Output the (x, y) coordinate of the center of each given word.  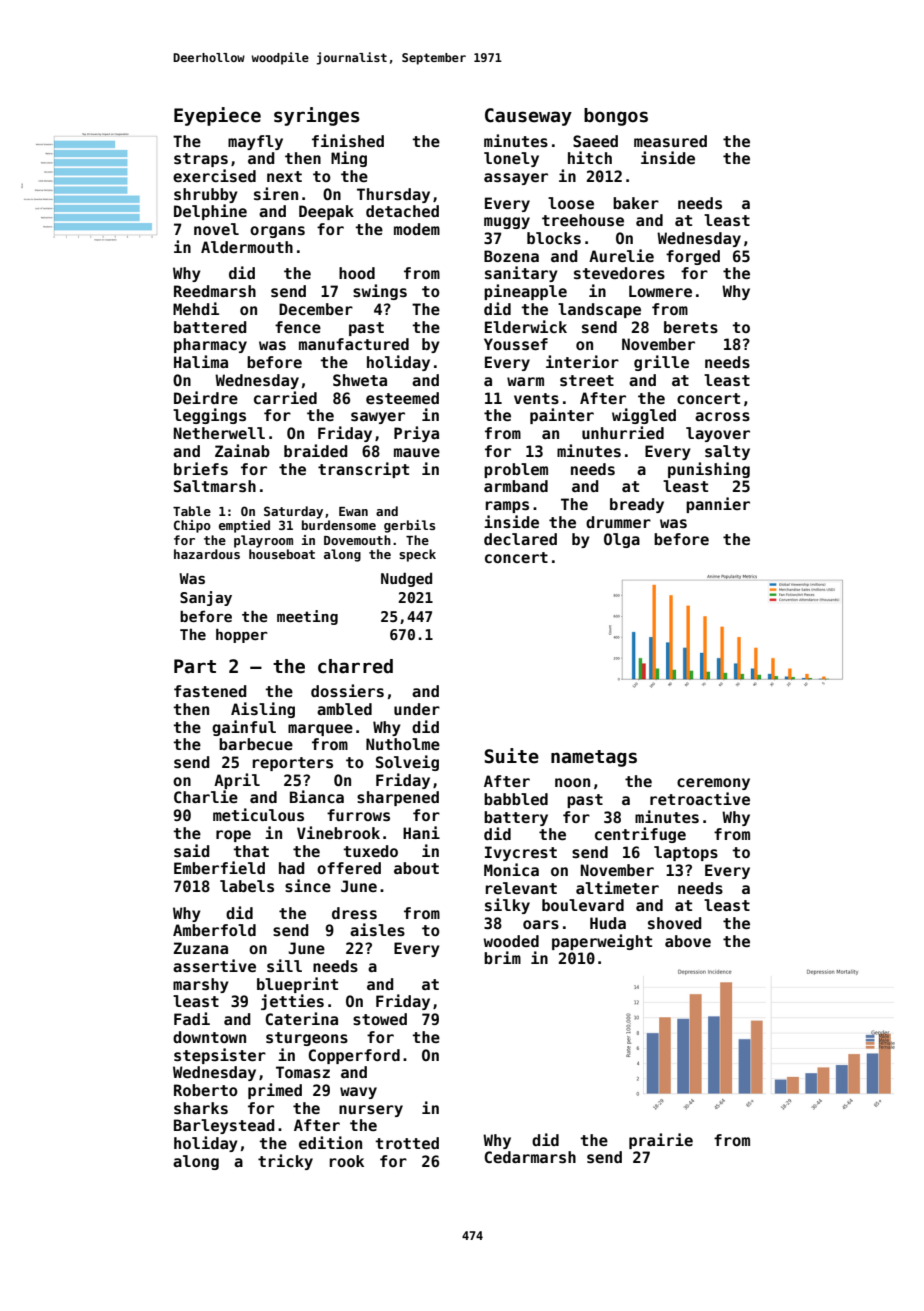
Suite (511, 756)
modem (417, 229)
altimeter (617, 887)
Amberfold (214, 930)
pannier (718, 505)
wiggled (644, 416)
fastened (210, 691)
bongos (616, 117)
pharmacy (210, 345)
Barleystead (224, 1126)
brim (502, 957)
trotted (407, 1143)
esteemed (402, 398)
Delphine (210, 212)
